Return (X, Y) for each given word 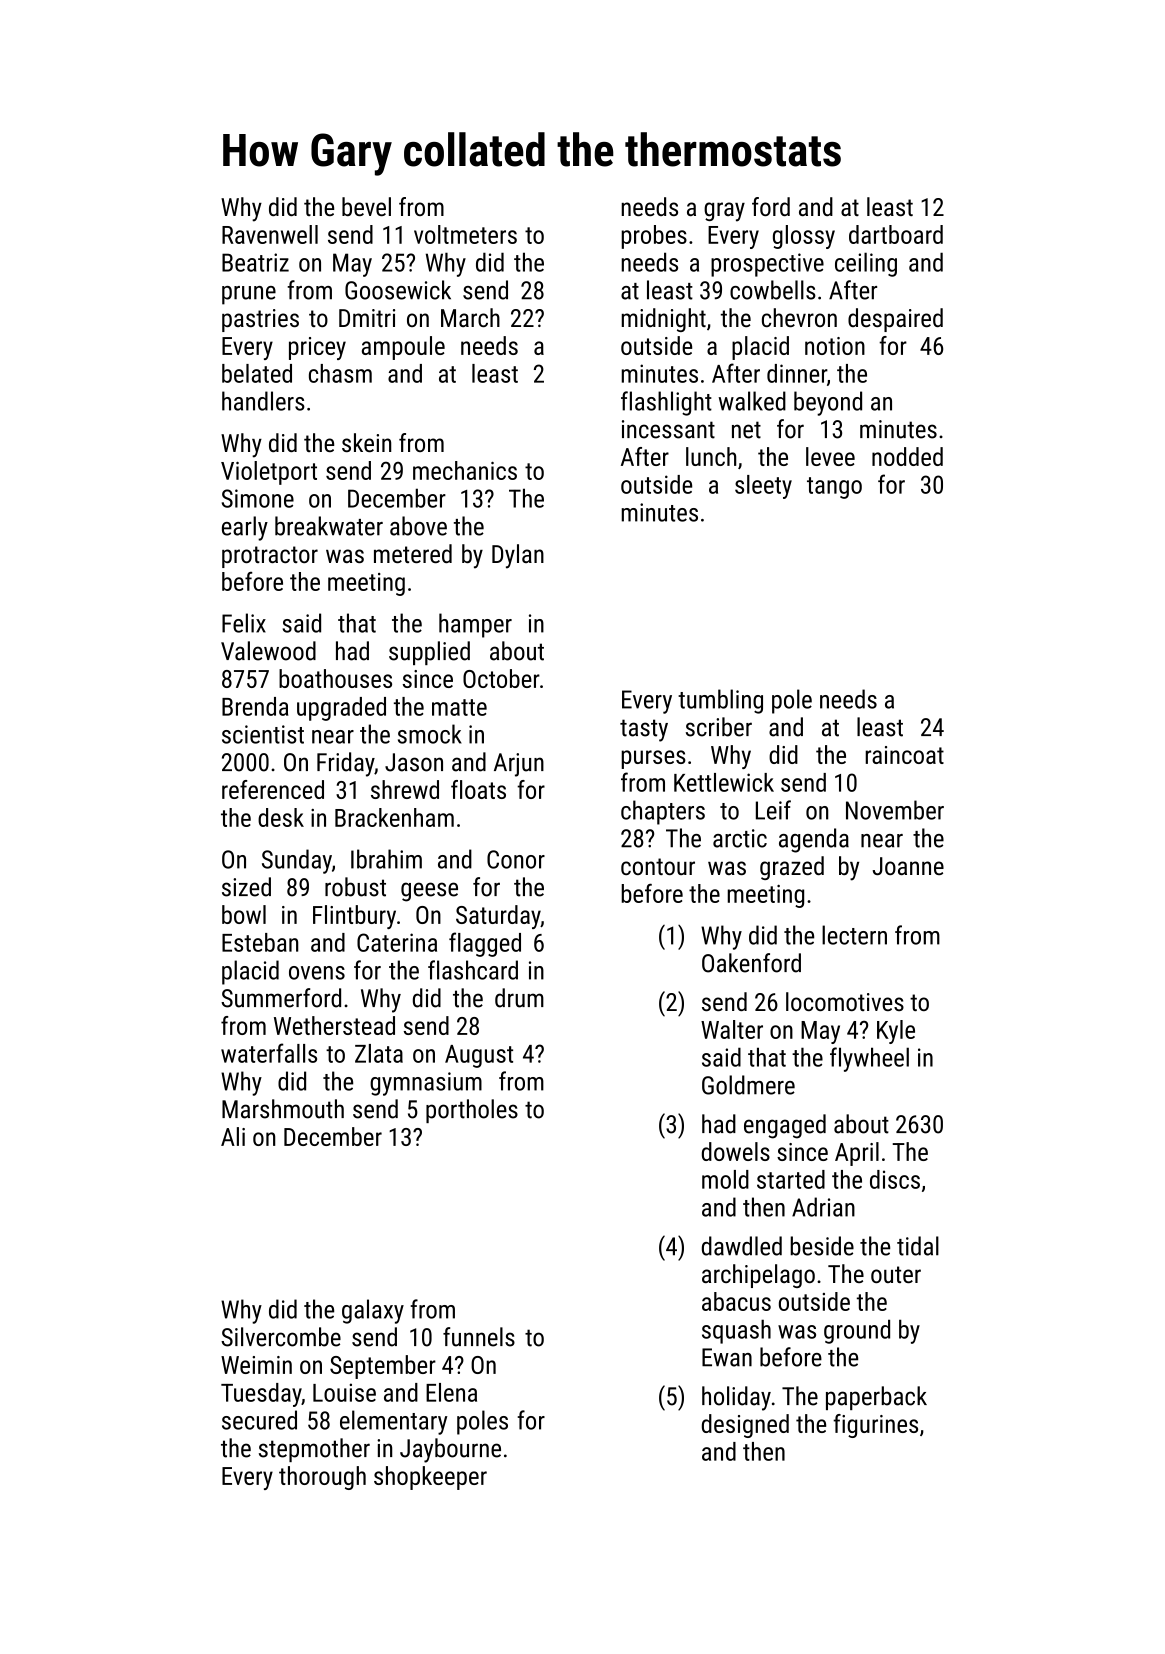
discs (895, 1179)
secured (259, 1420)
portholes (472, 1111)
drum (519, 998)
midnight (664, 320)
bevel (366, 206)
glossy (804, 237)
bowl (244, 914)
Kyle (896, 1032)
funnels (479, 1337)
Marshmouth (283, 1109)
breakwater (329, 526)
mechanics (465, 470)
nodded (907, 456)
